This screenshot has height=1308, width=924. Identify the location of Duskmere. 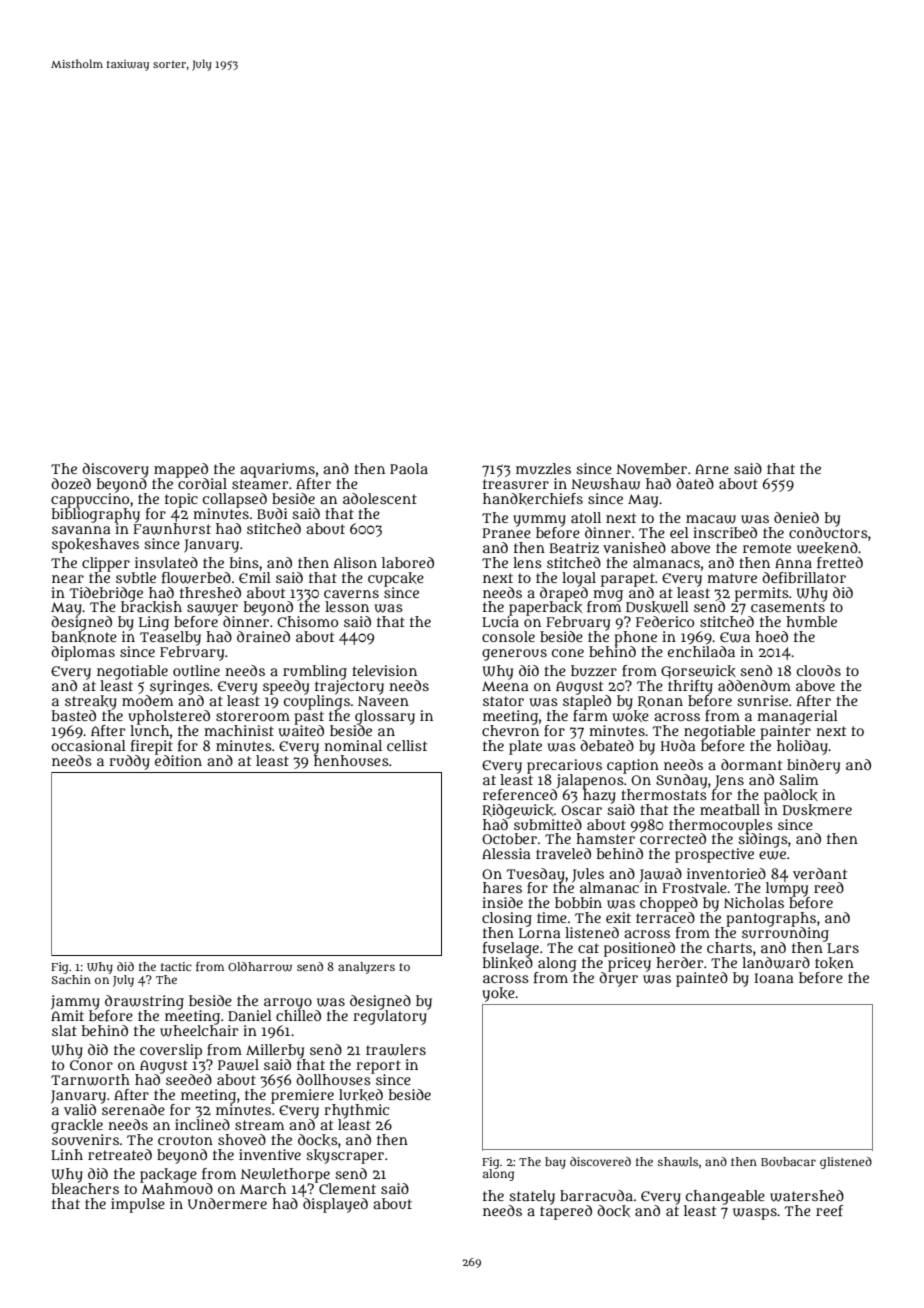
(817, 810).
